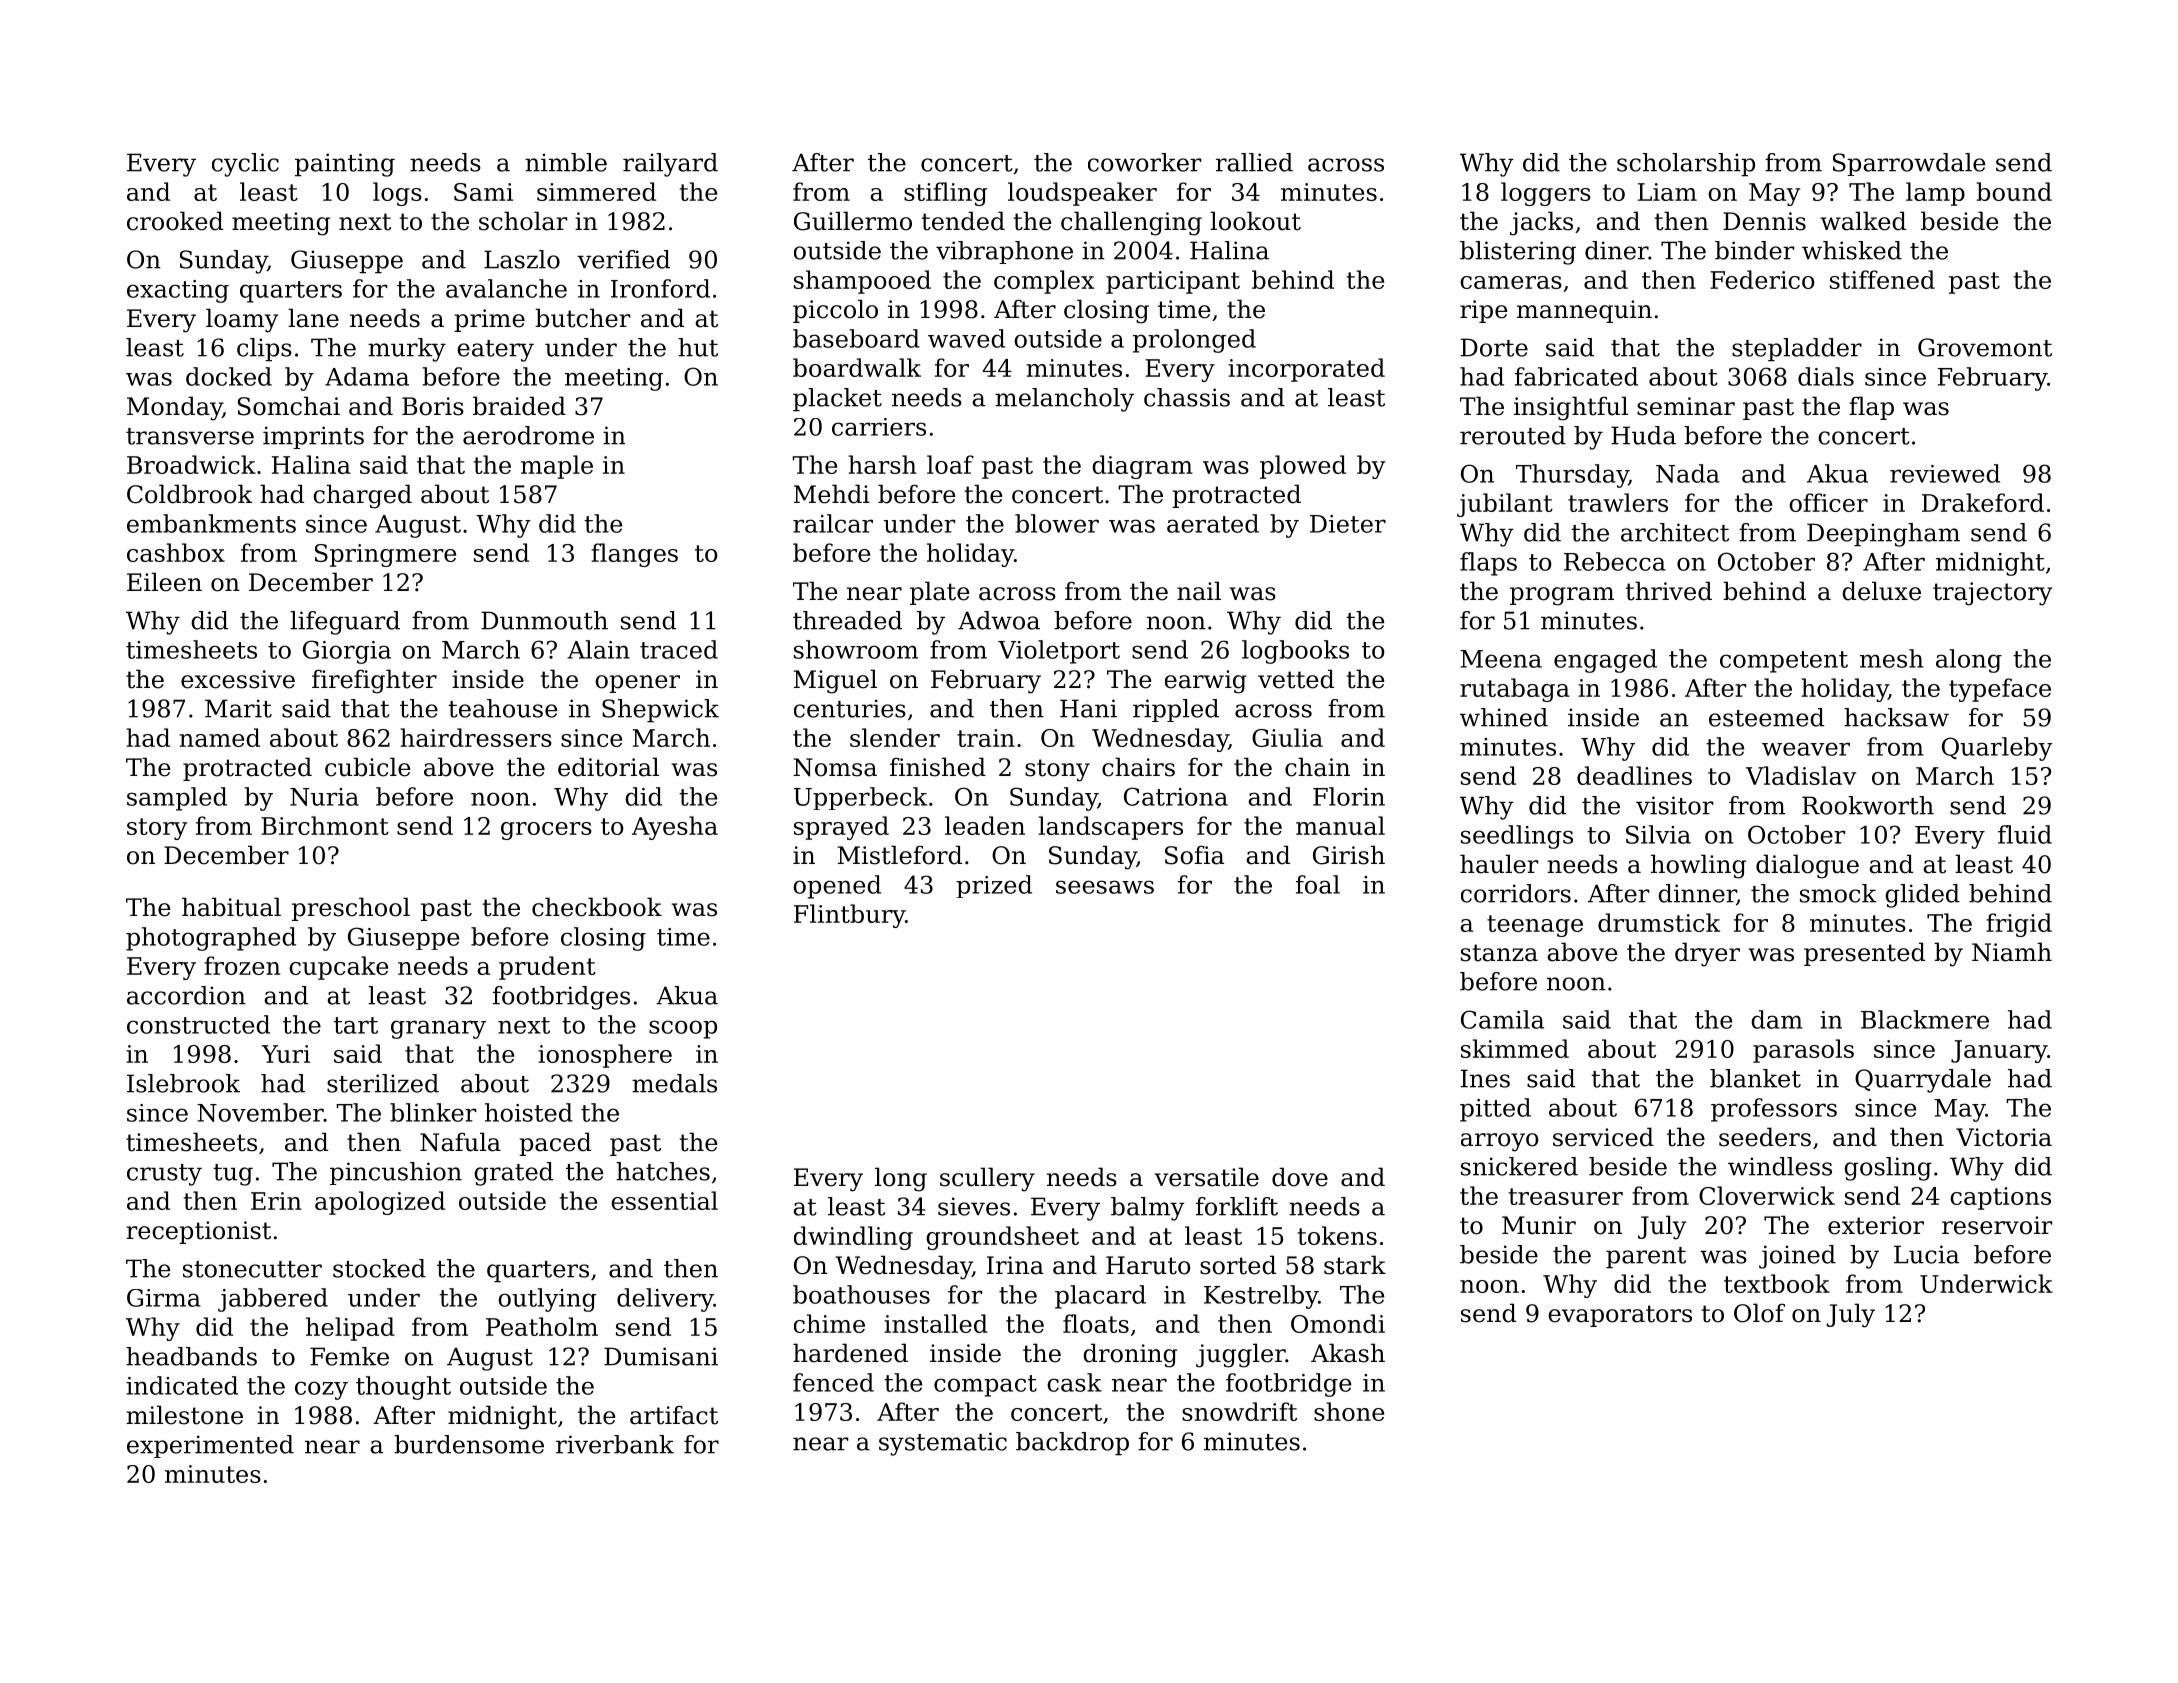 The width and height of the screenshot is (2178, 1683). Describe the element at coordinates (245, 165) in the screenshot. I see `cyclic` at that location.
